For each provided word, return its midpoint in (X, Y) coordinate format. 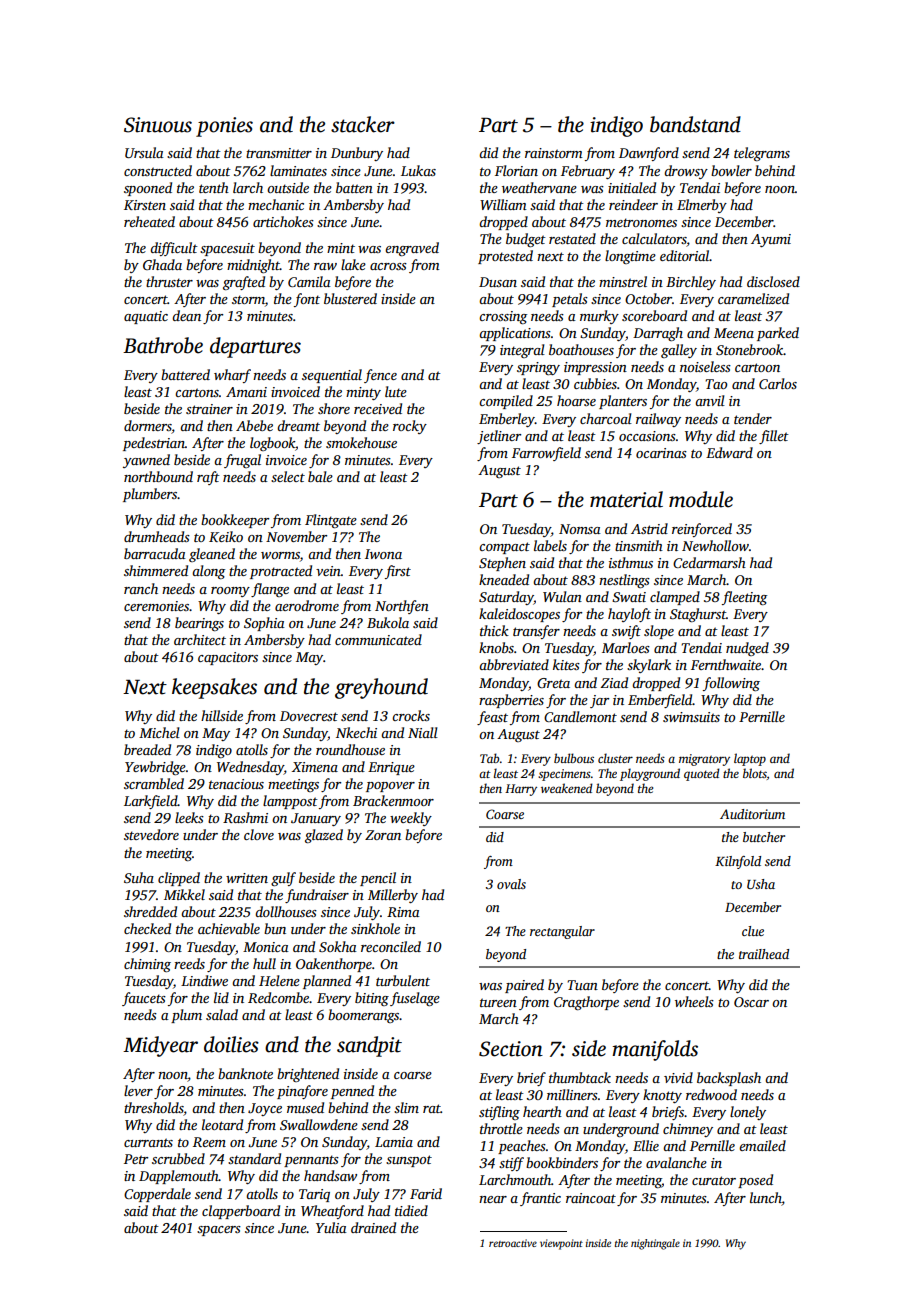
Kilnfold (738, 862)
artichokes (283, 221)
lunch (766, 1197)
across (388, 266)
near (493, 1199)
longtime (630, 257)
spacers (219, 1231)
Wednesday (250, 768)
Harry (521, 790)
